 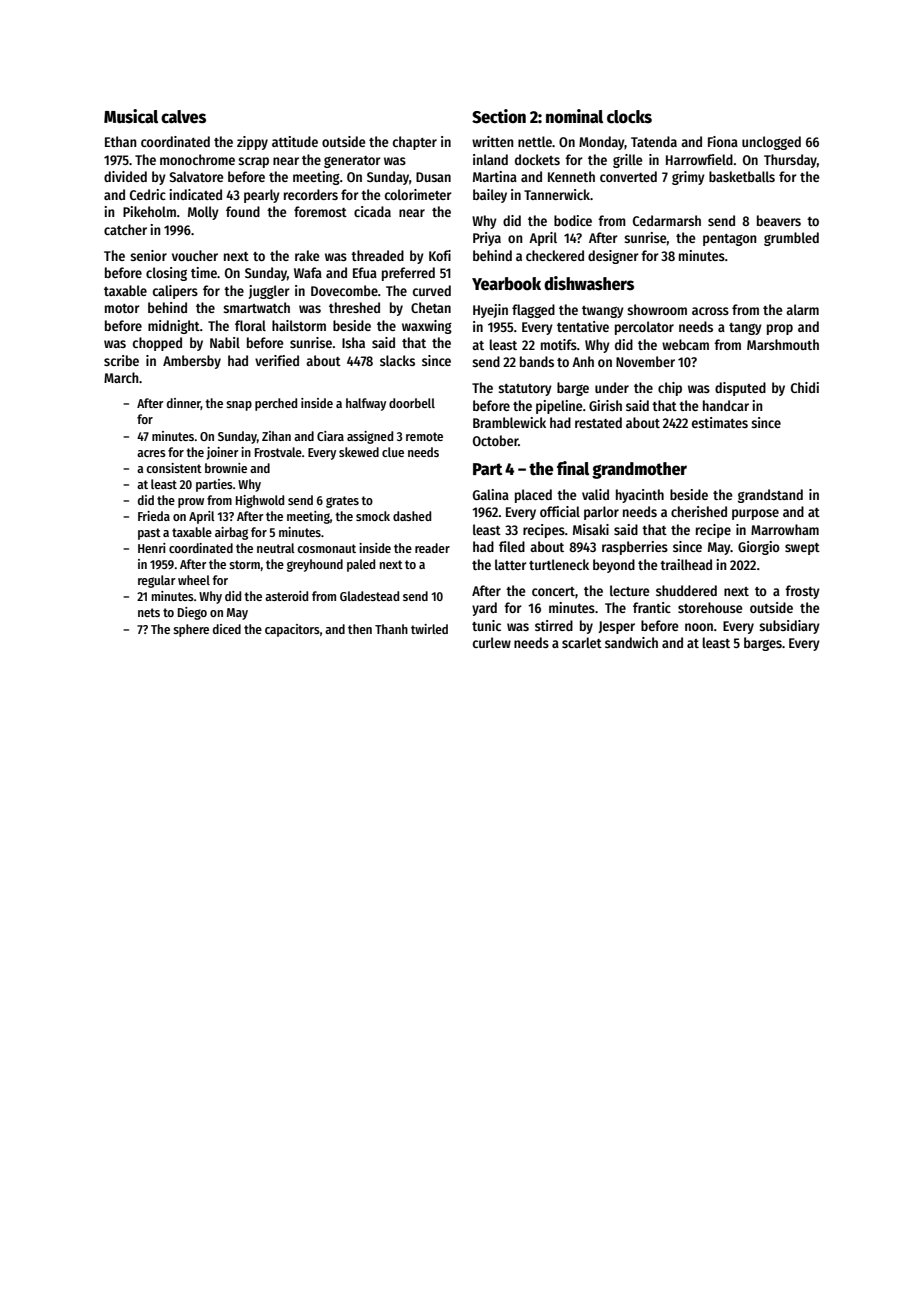 I want to click on wheel, so click(x=194, y=580).
